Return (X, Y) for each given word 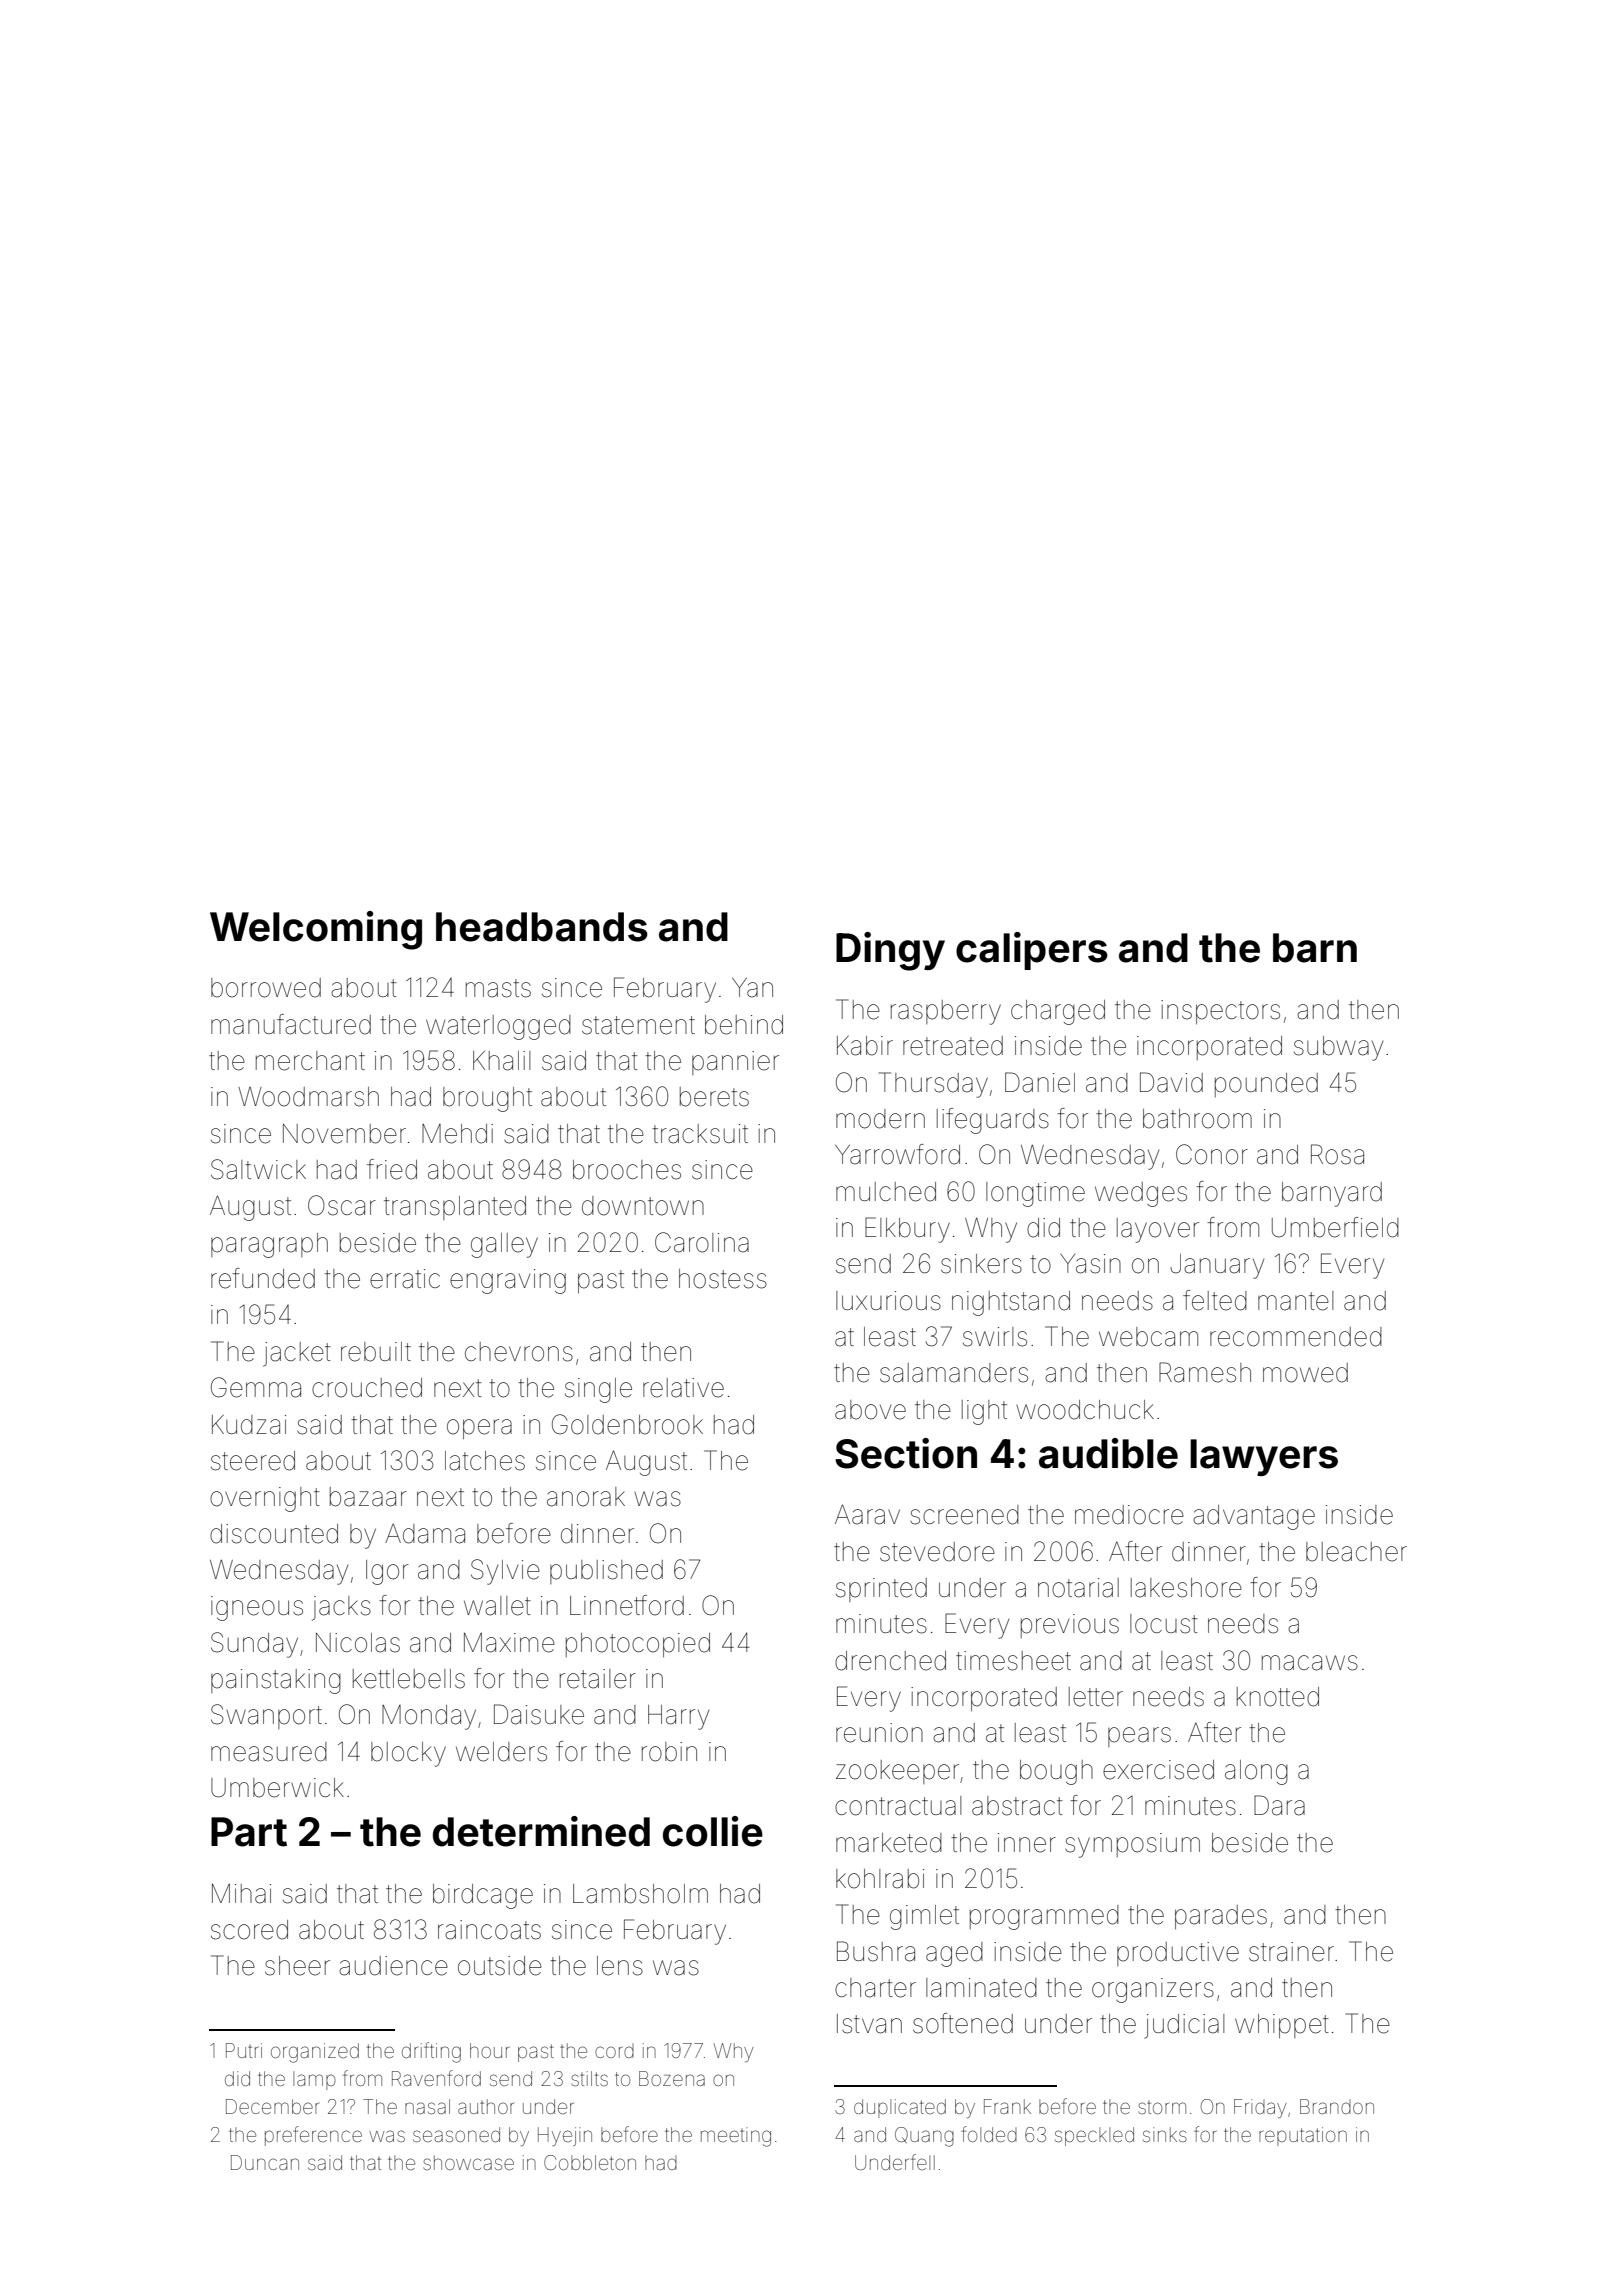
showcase (468, 2162)
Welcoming (316, 930)
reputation (1303, 2136)
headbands (542, 927)
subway (1338, 1048)
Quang (924, 2137)
